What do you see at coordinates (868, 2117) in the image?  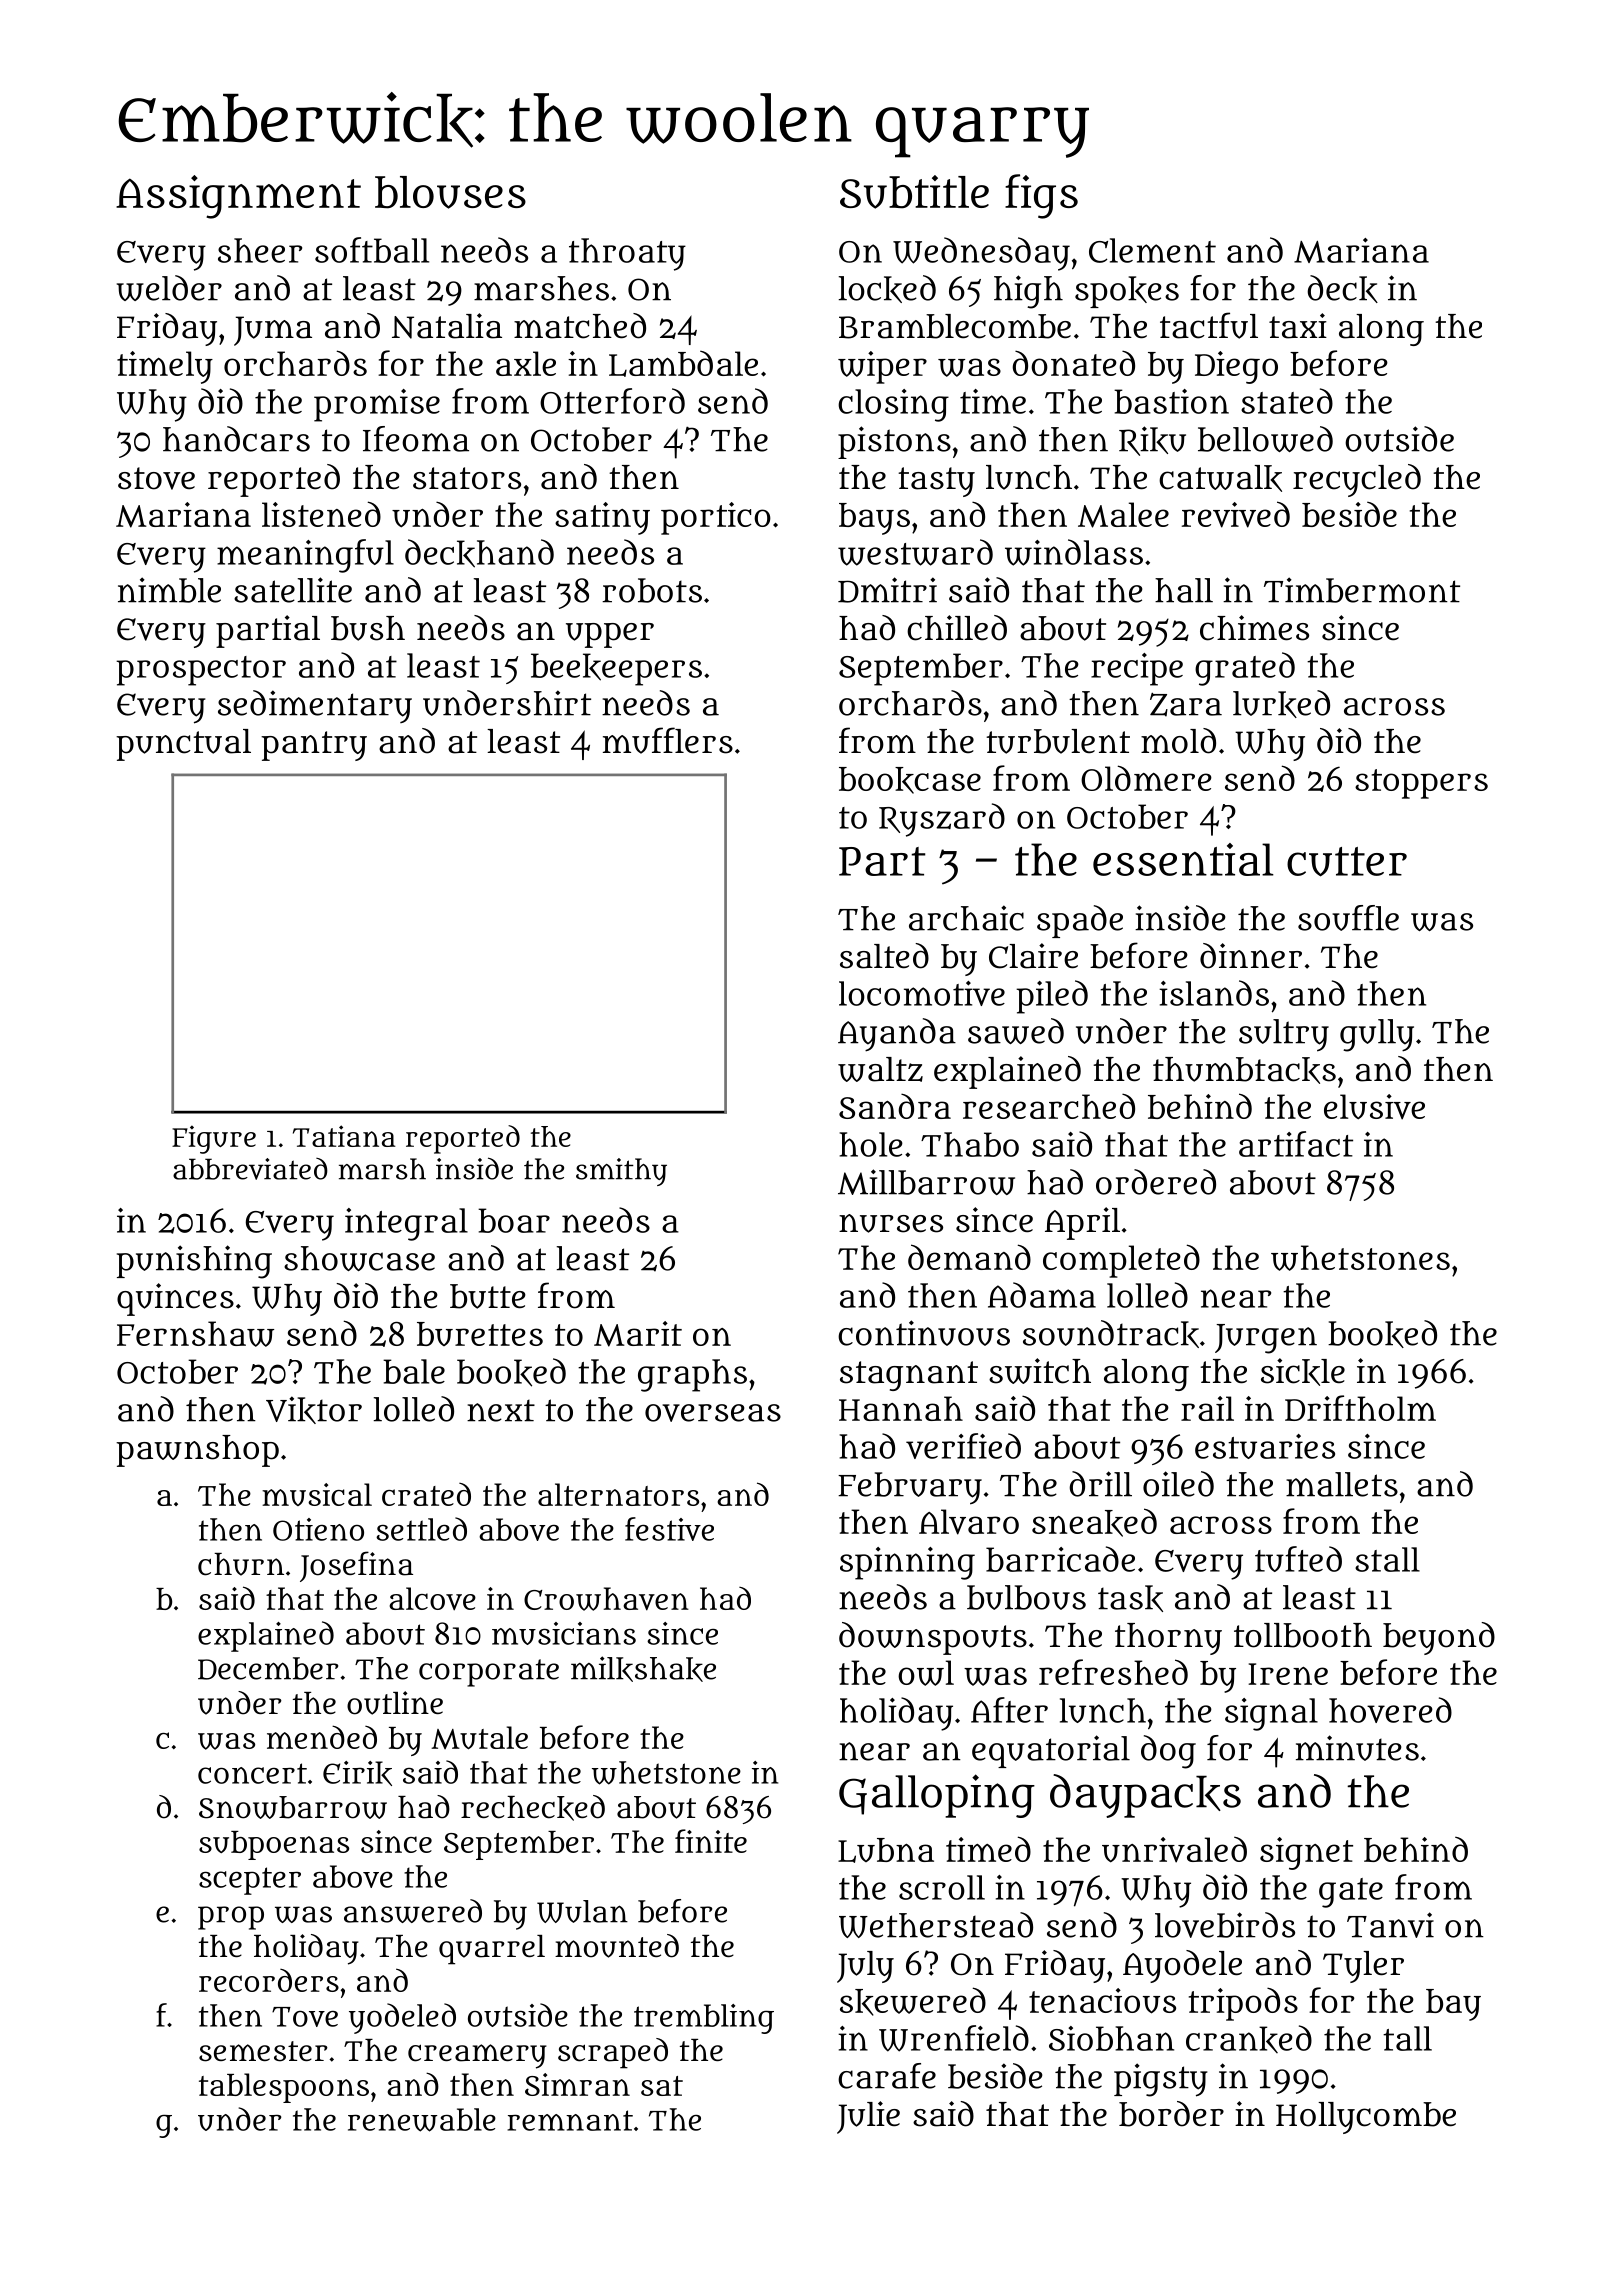 I see `Julie` at bounding box center [868, 2117].
